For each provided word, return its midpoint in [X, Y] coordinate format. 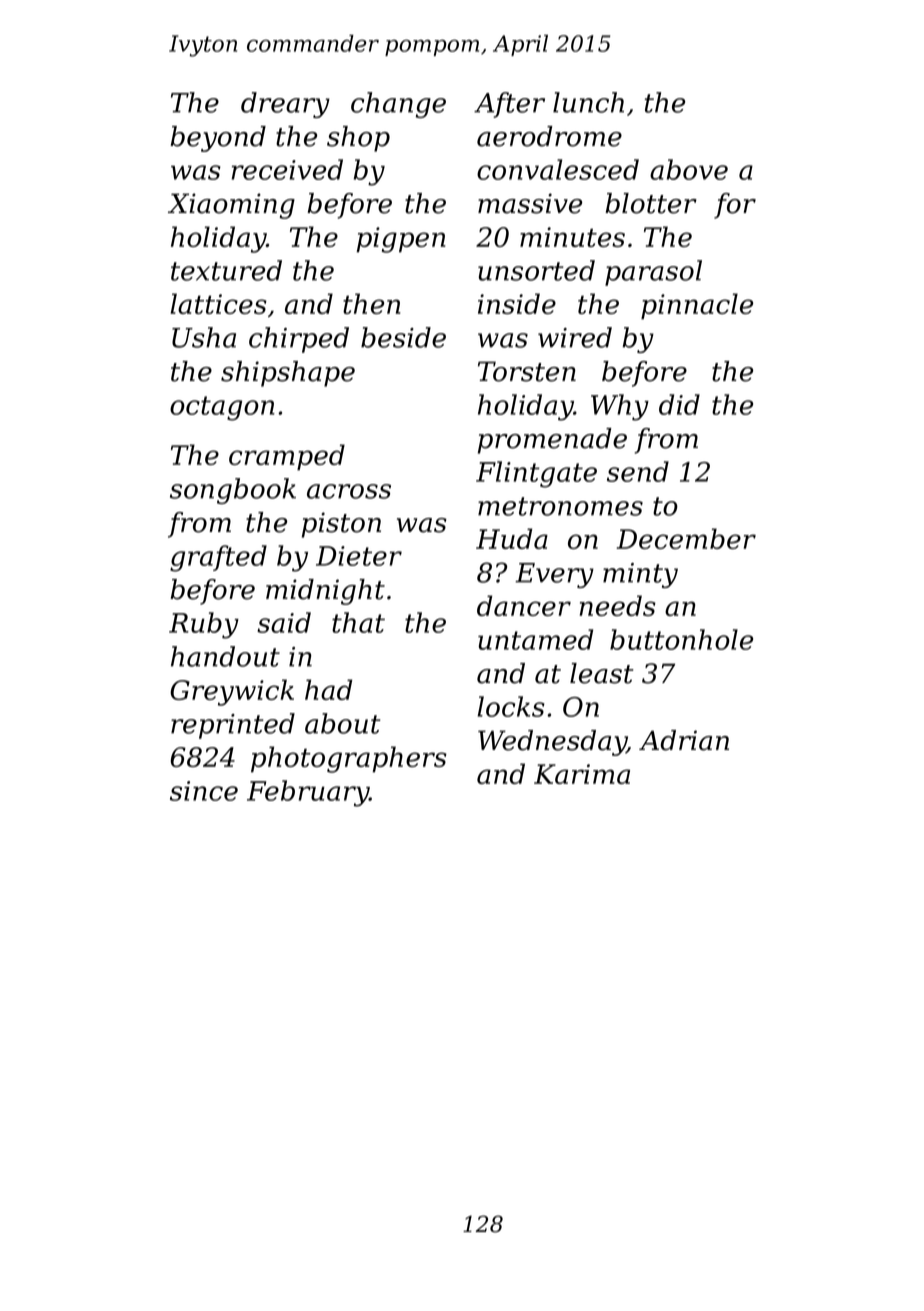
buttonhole [681, 639]
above [689, 169]
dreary [285, 105]
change [398, 105]
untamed [535, 639]
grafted [218, 558]
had [328, 689]
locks [511, 706]
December [686, 538]
